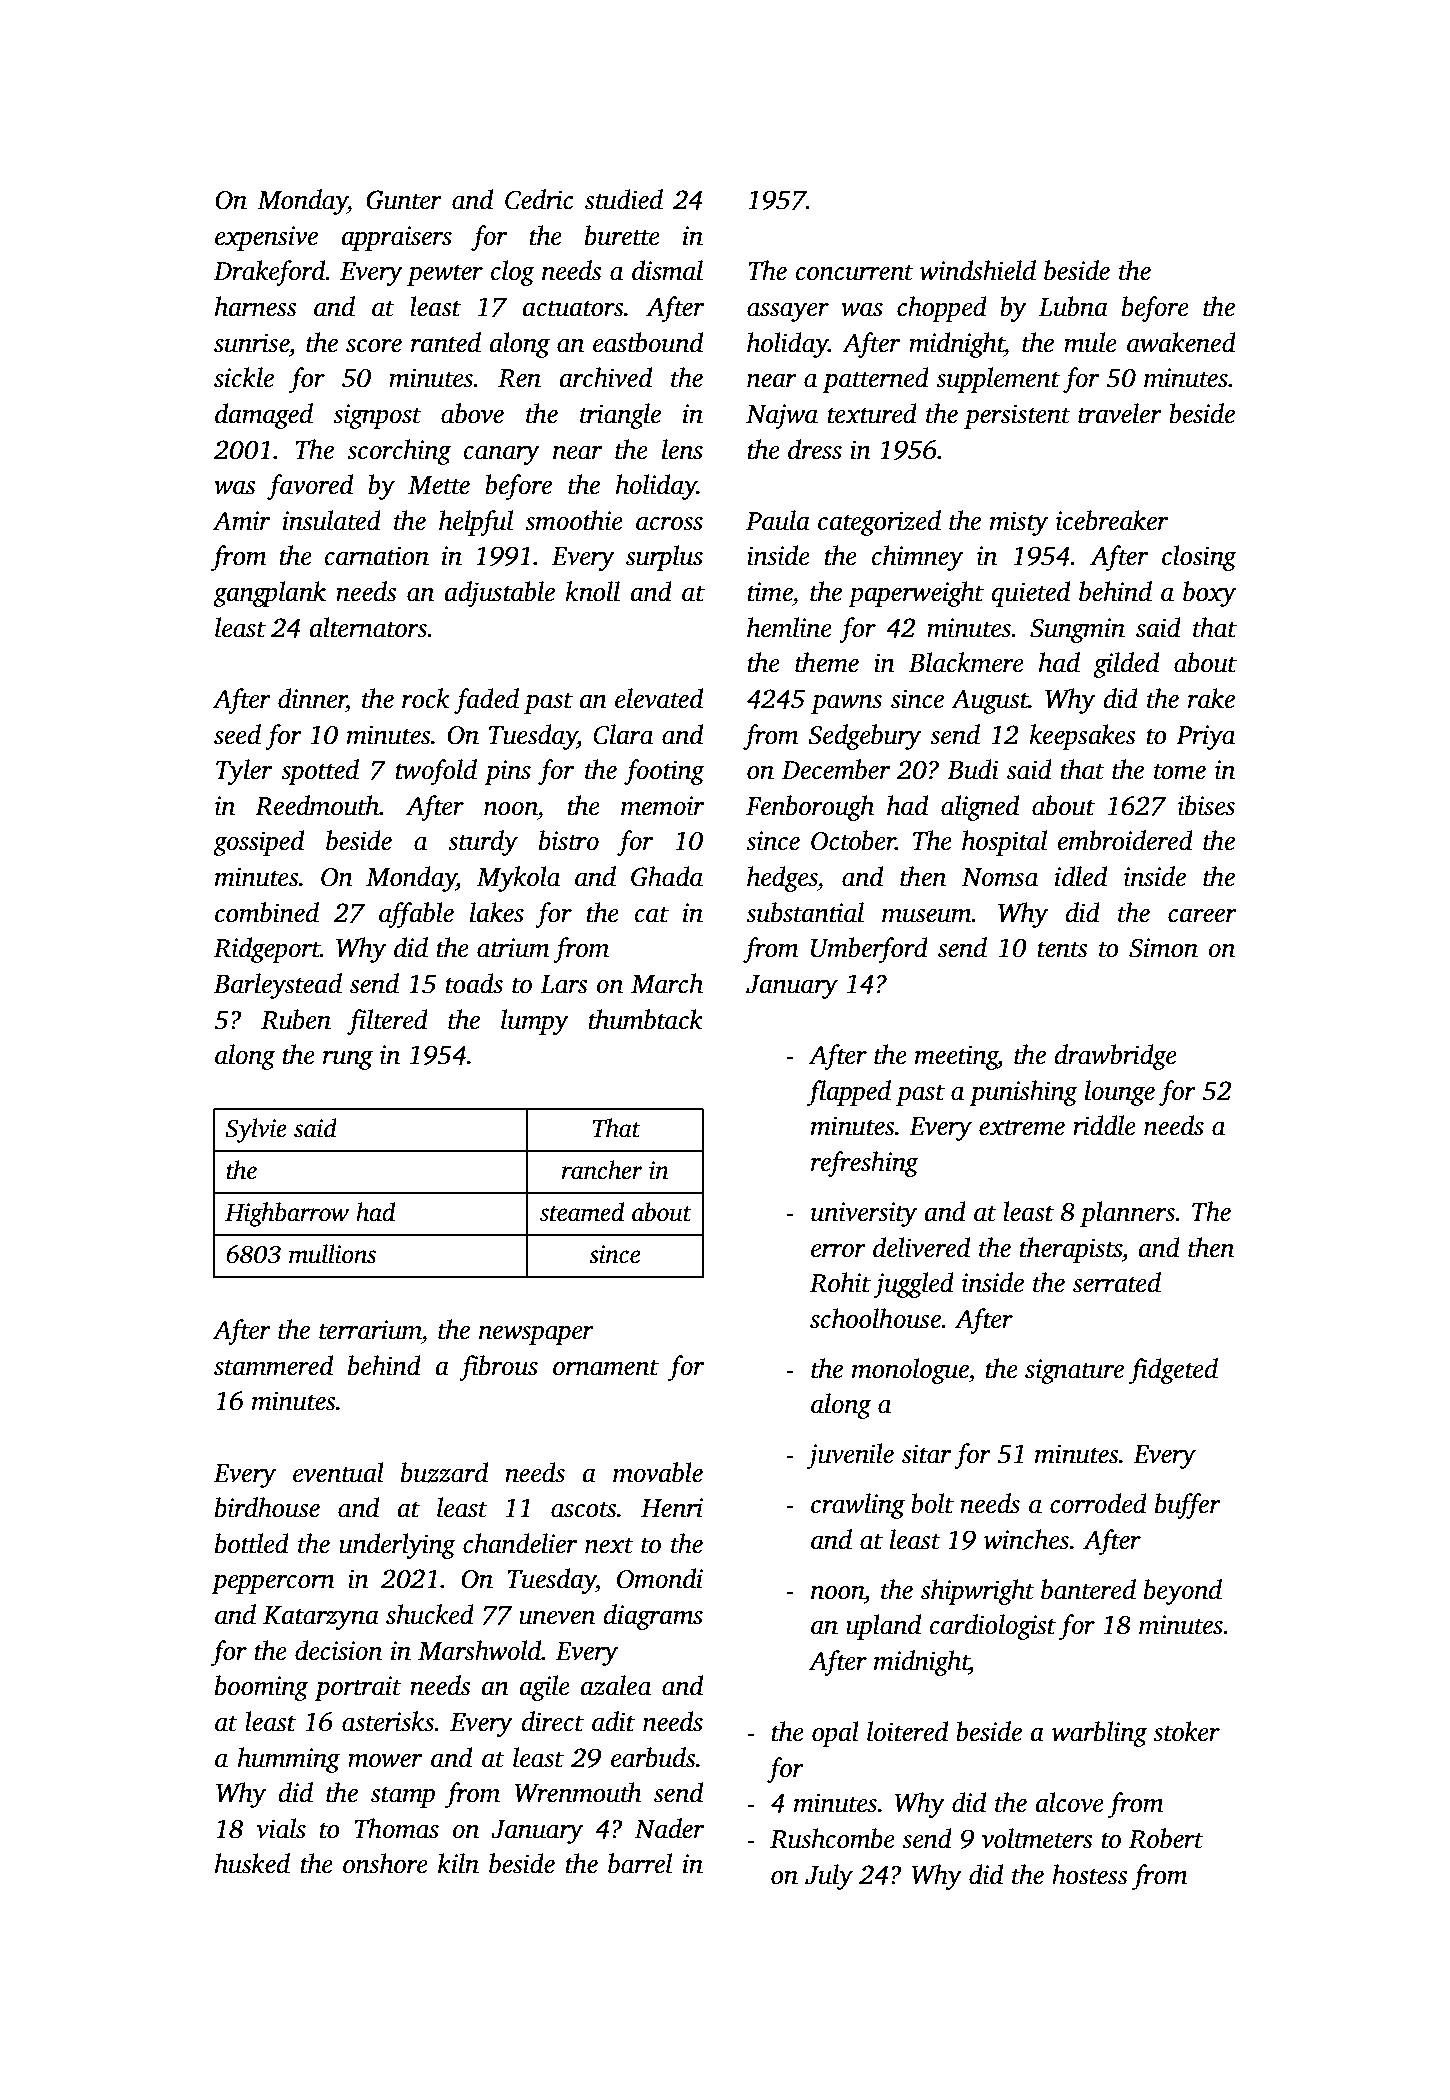 This screenshot has width=1450, height=2100. What do you see at coordinates (1186, 1731) in the screenshot?
I see `stoker` at bounding box center [1186, 1731].
